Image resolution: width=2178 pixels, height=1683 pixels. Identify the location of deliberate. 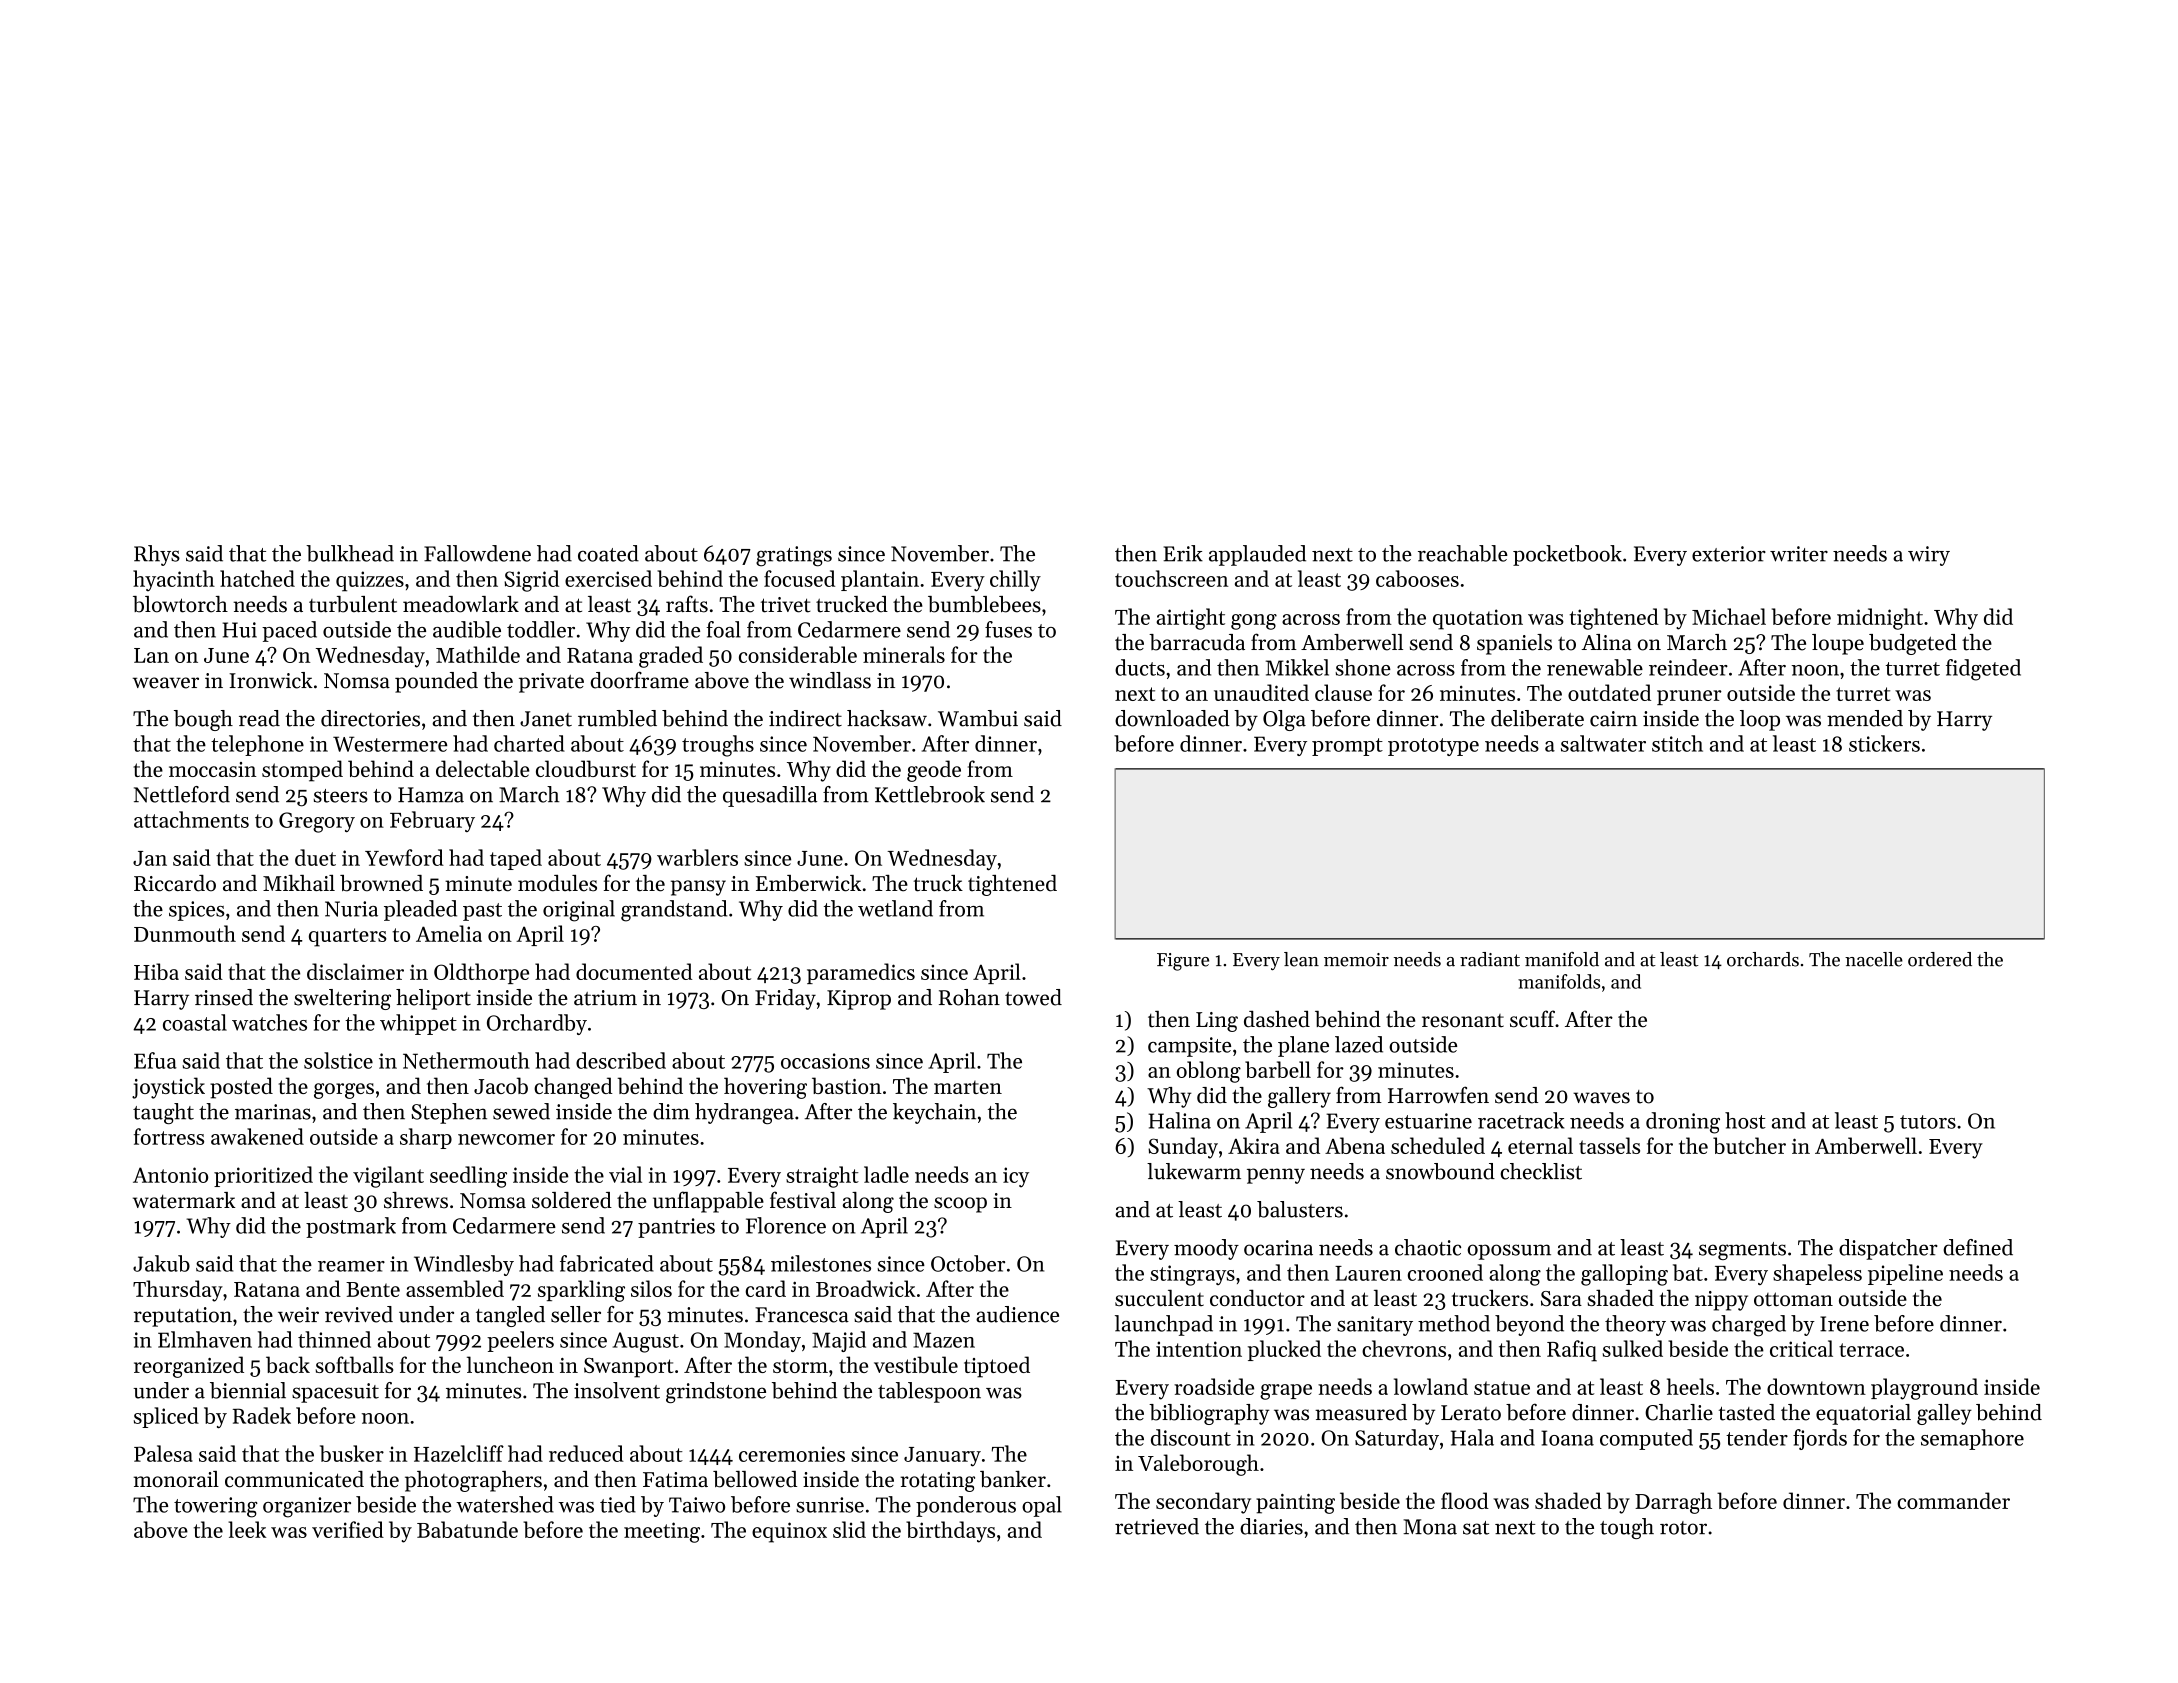
(1537, 718).
